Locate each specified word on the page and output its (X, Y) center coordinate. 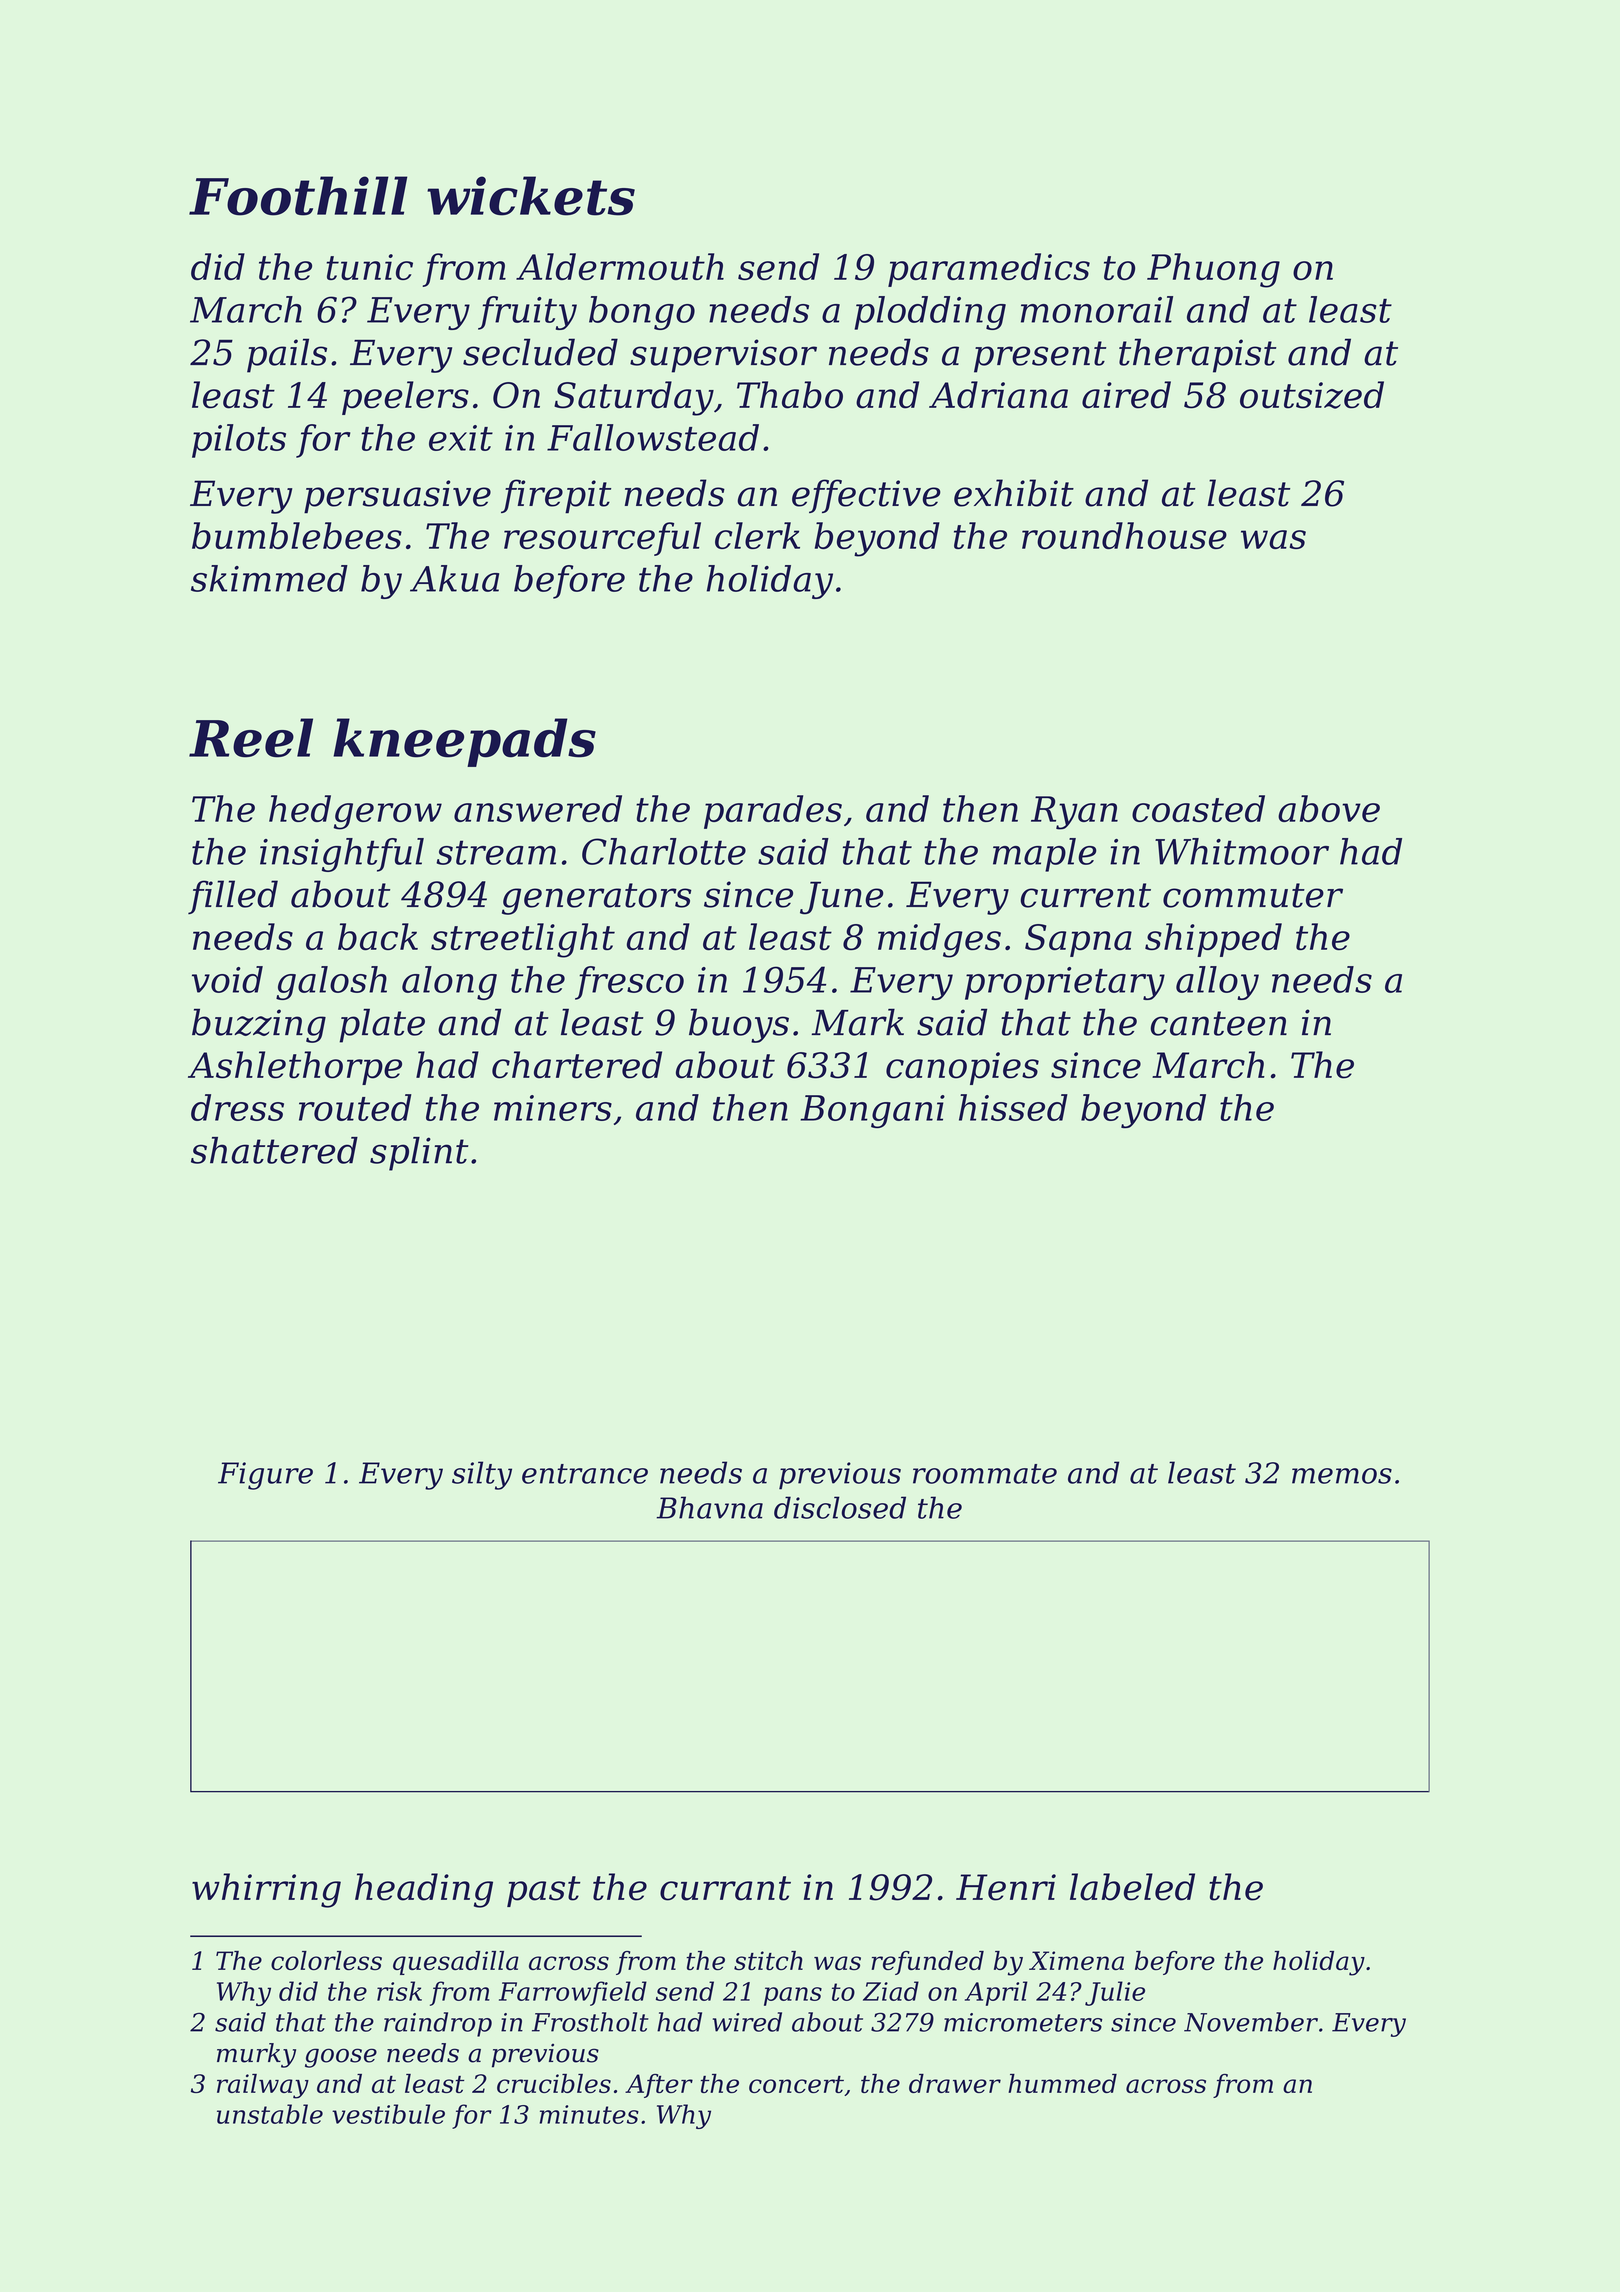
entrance (585, 1474)
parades (773, 812)
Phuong (1213, 270)
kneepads (464, 742)
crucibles (554, 2083)
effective (866, 496)
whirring (266, 1890)
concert (796, 2084)
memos (1342, 1476)
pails (287, 355)
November (1251, 2022)
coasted (1198, 808)
